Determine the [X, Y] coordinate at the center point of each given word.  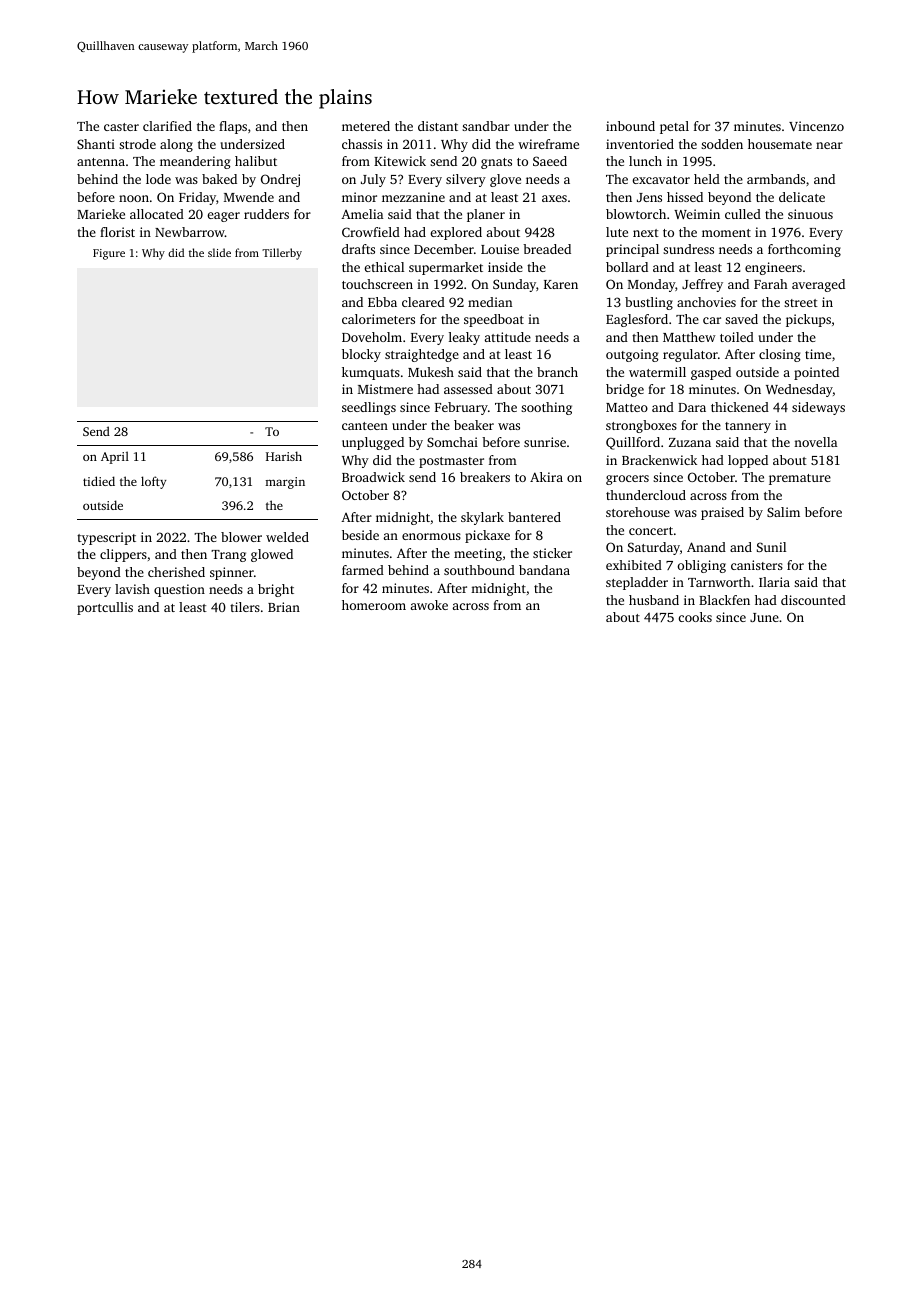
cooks [695, 617]
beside [360, 535]
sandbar [486, 126]
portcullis [105, 608]
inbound [630, 126]
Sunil [771, 547]
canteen [365, 426]
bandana [544, 570]
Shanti [96, 144]
